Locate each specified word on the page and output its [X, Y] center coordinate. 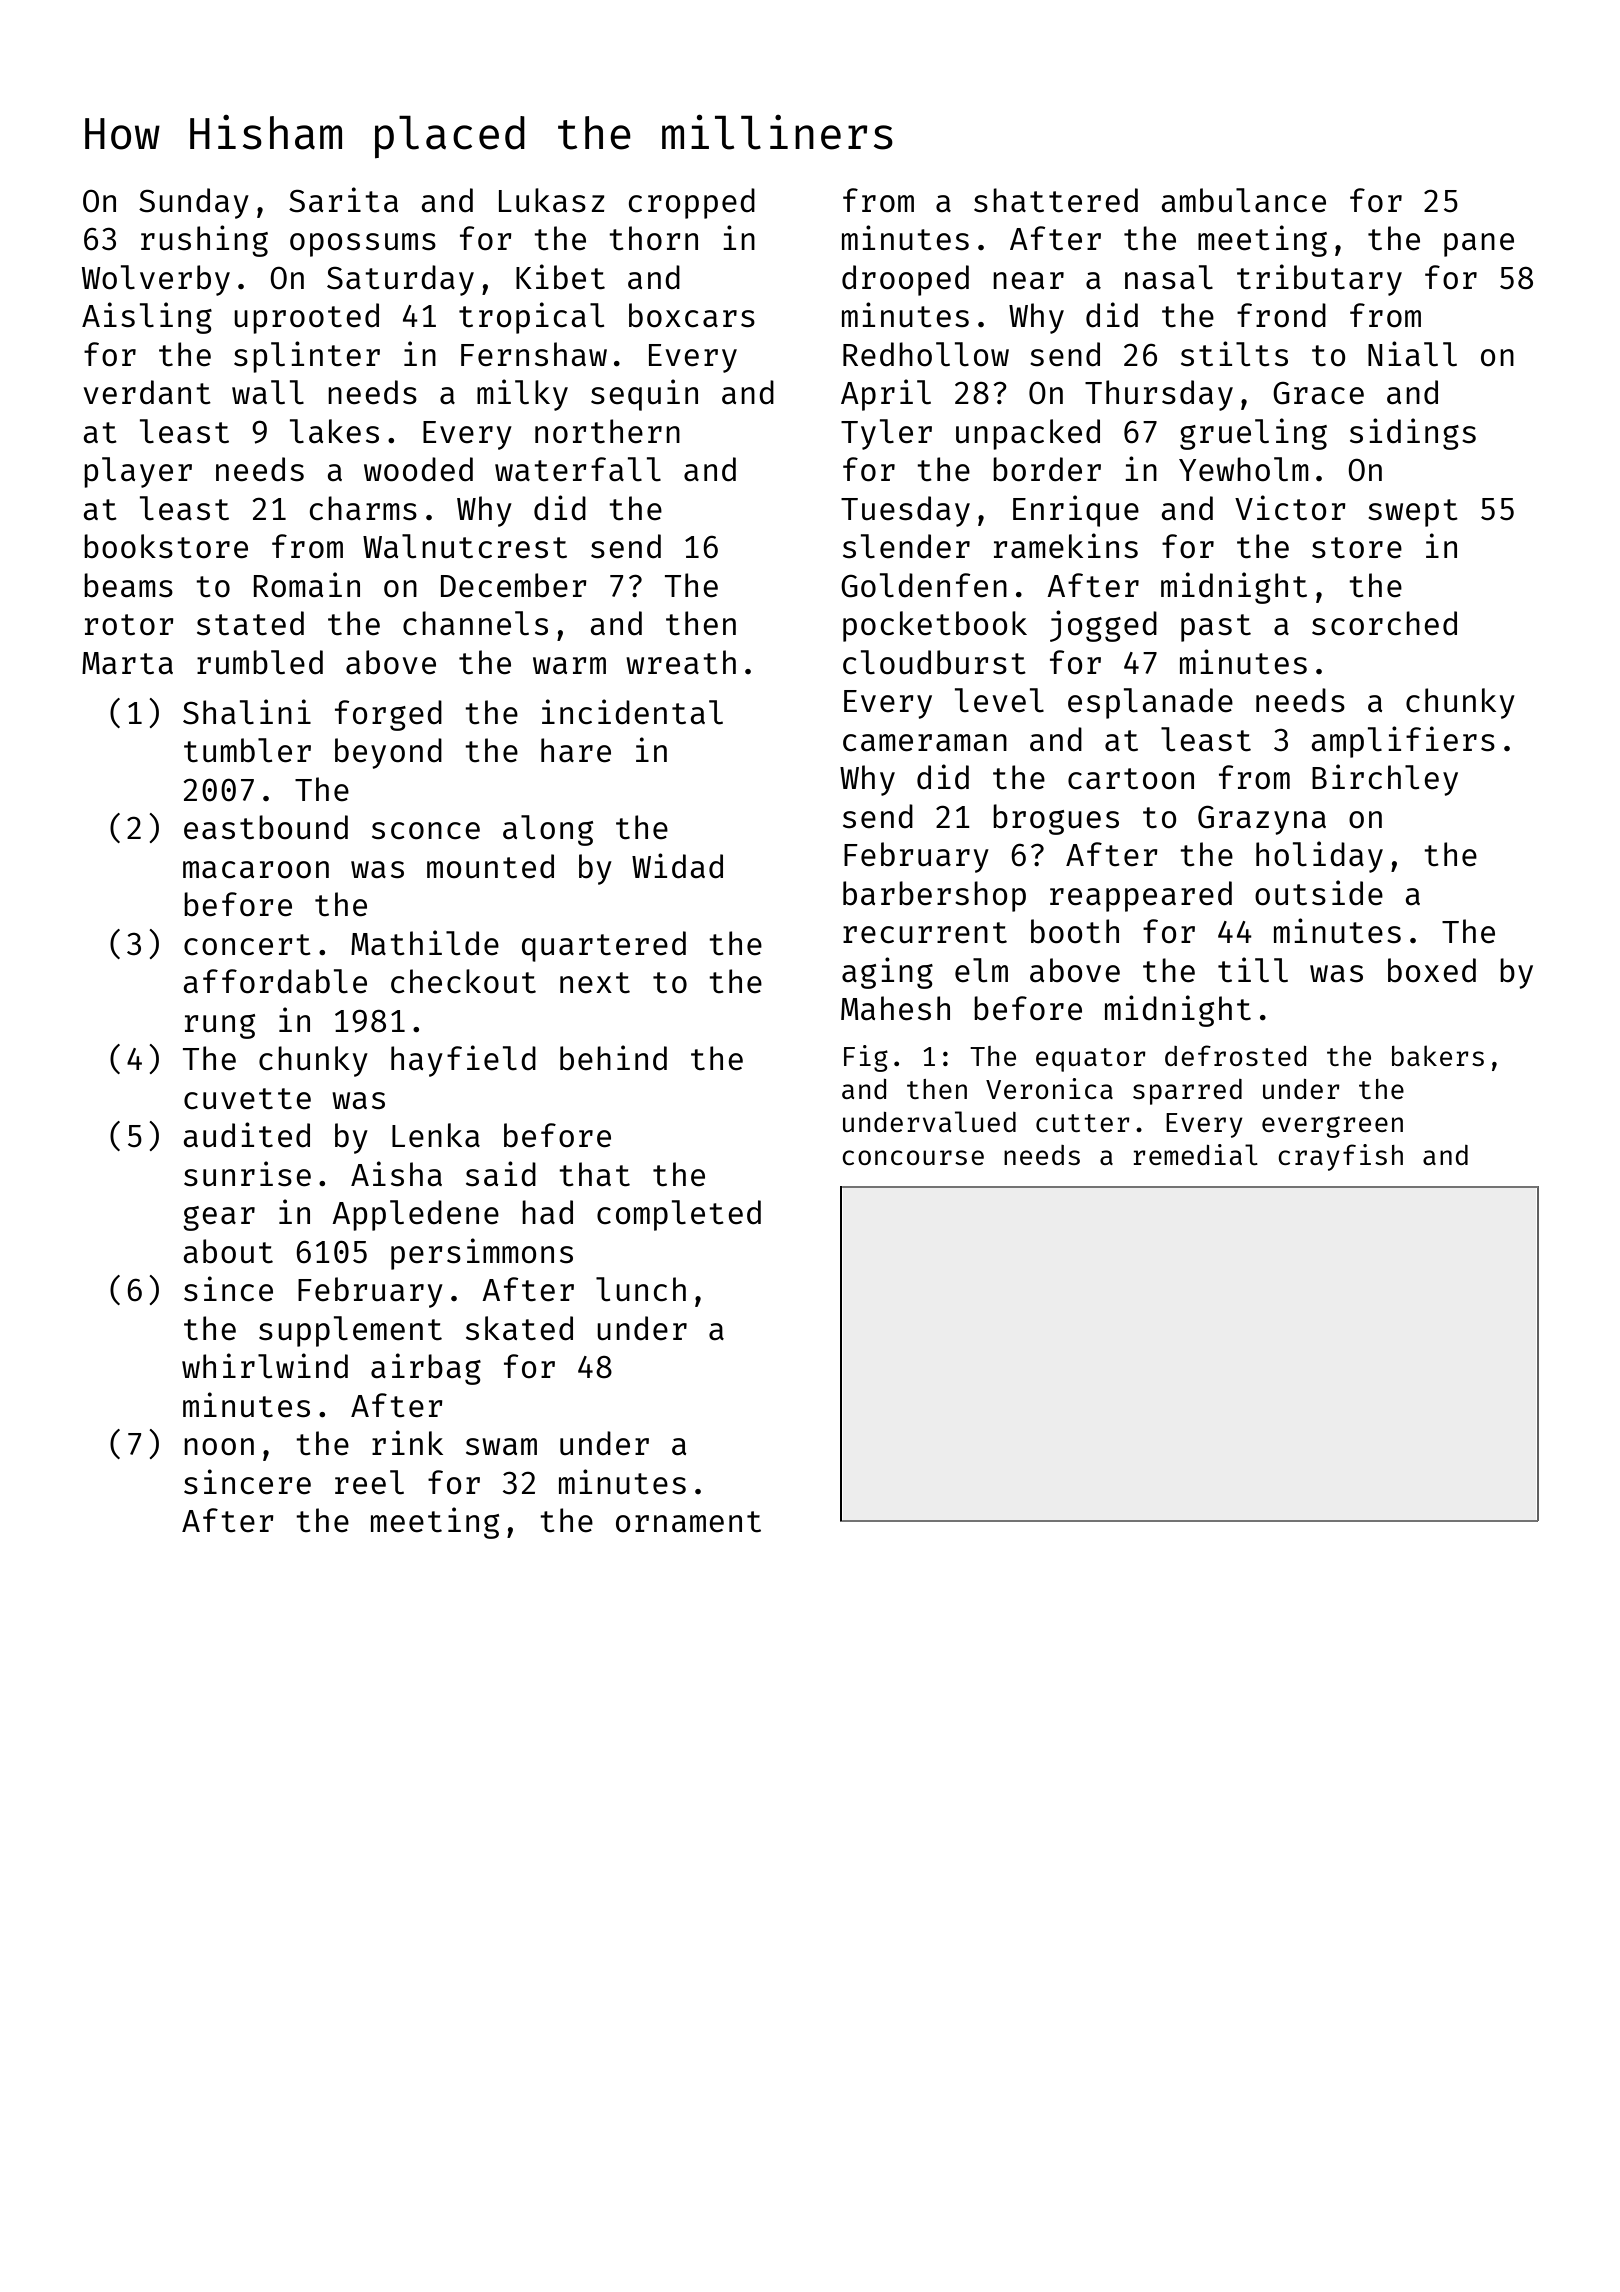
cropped [692, 203]
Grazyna [1262, 820]
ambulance [1243, 200]
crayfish [1340, 1157]
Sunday [194, 203]
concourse [913, 1157]
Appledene [415, 1215]
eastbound [266, 827]
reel [369, 1482]
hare [576, 750]
